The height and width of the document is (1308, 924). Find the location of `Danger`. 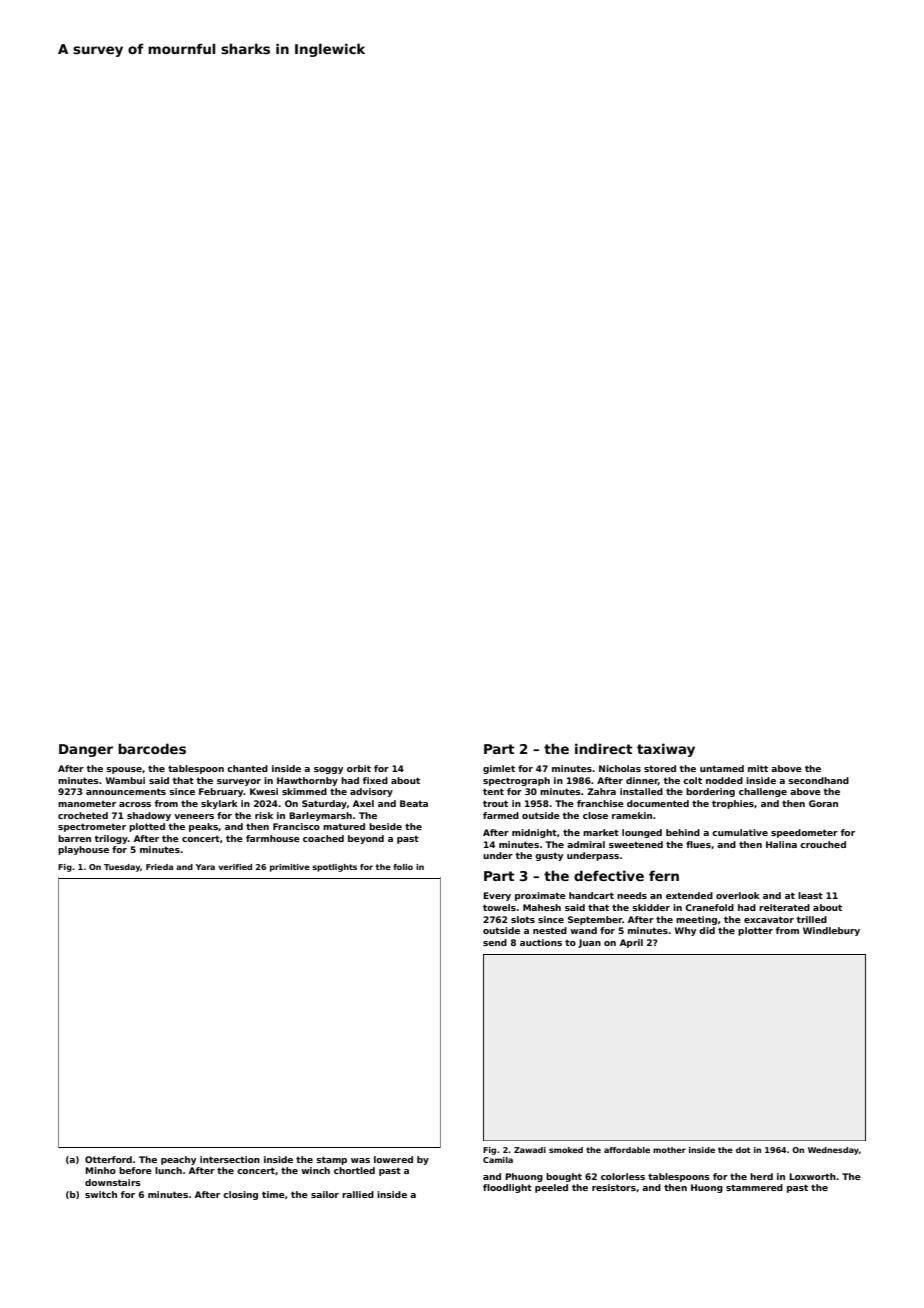

Danger is located at coordinates (86, 750).
